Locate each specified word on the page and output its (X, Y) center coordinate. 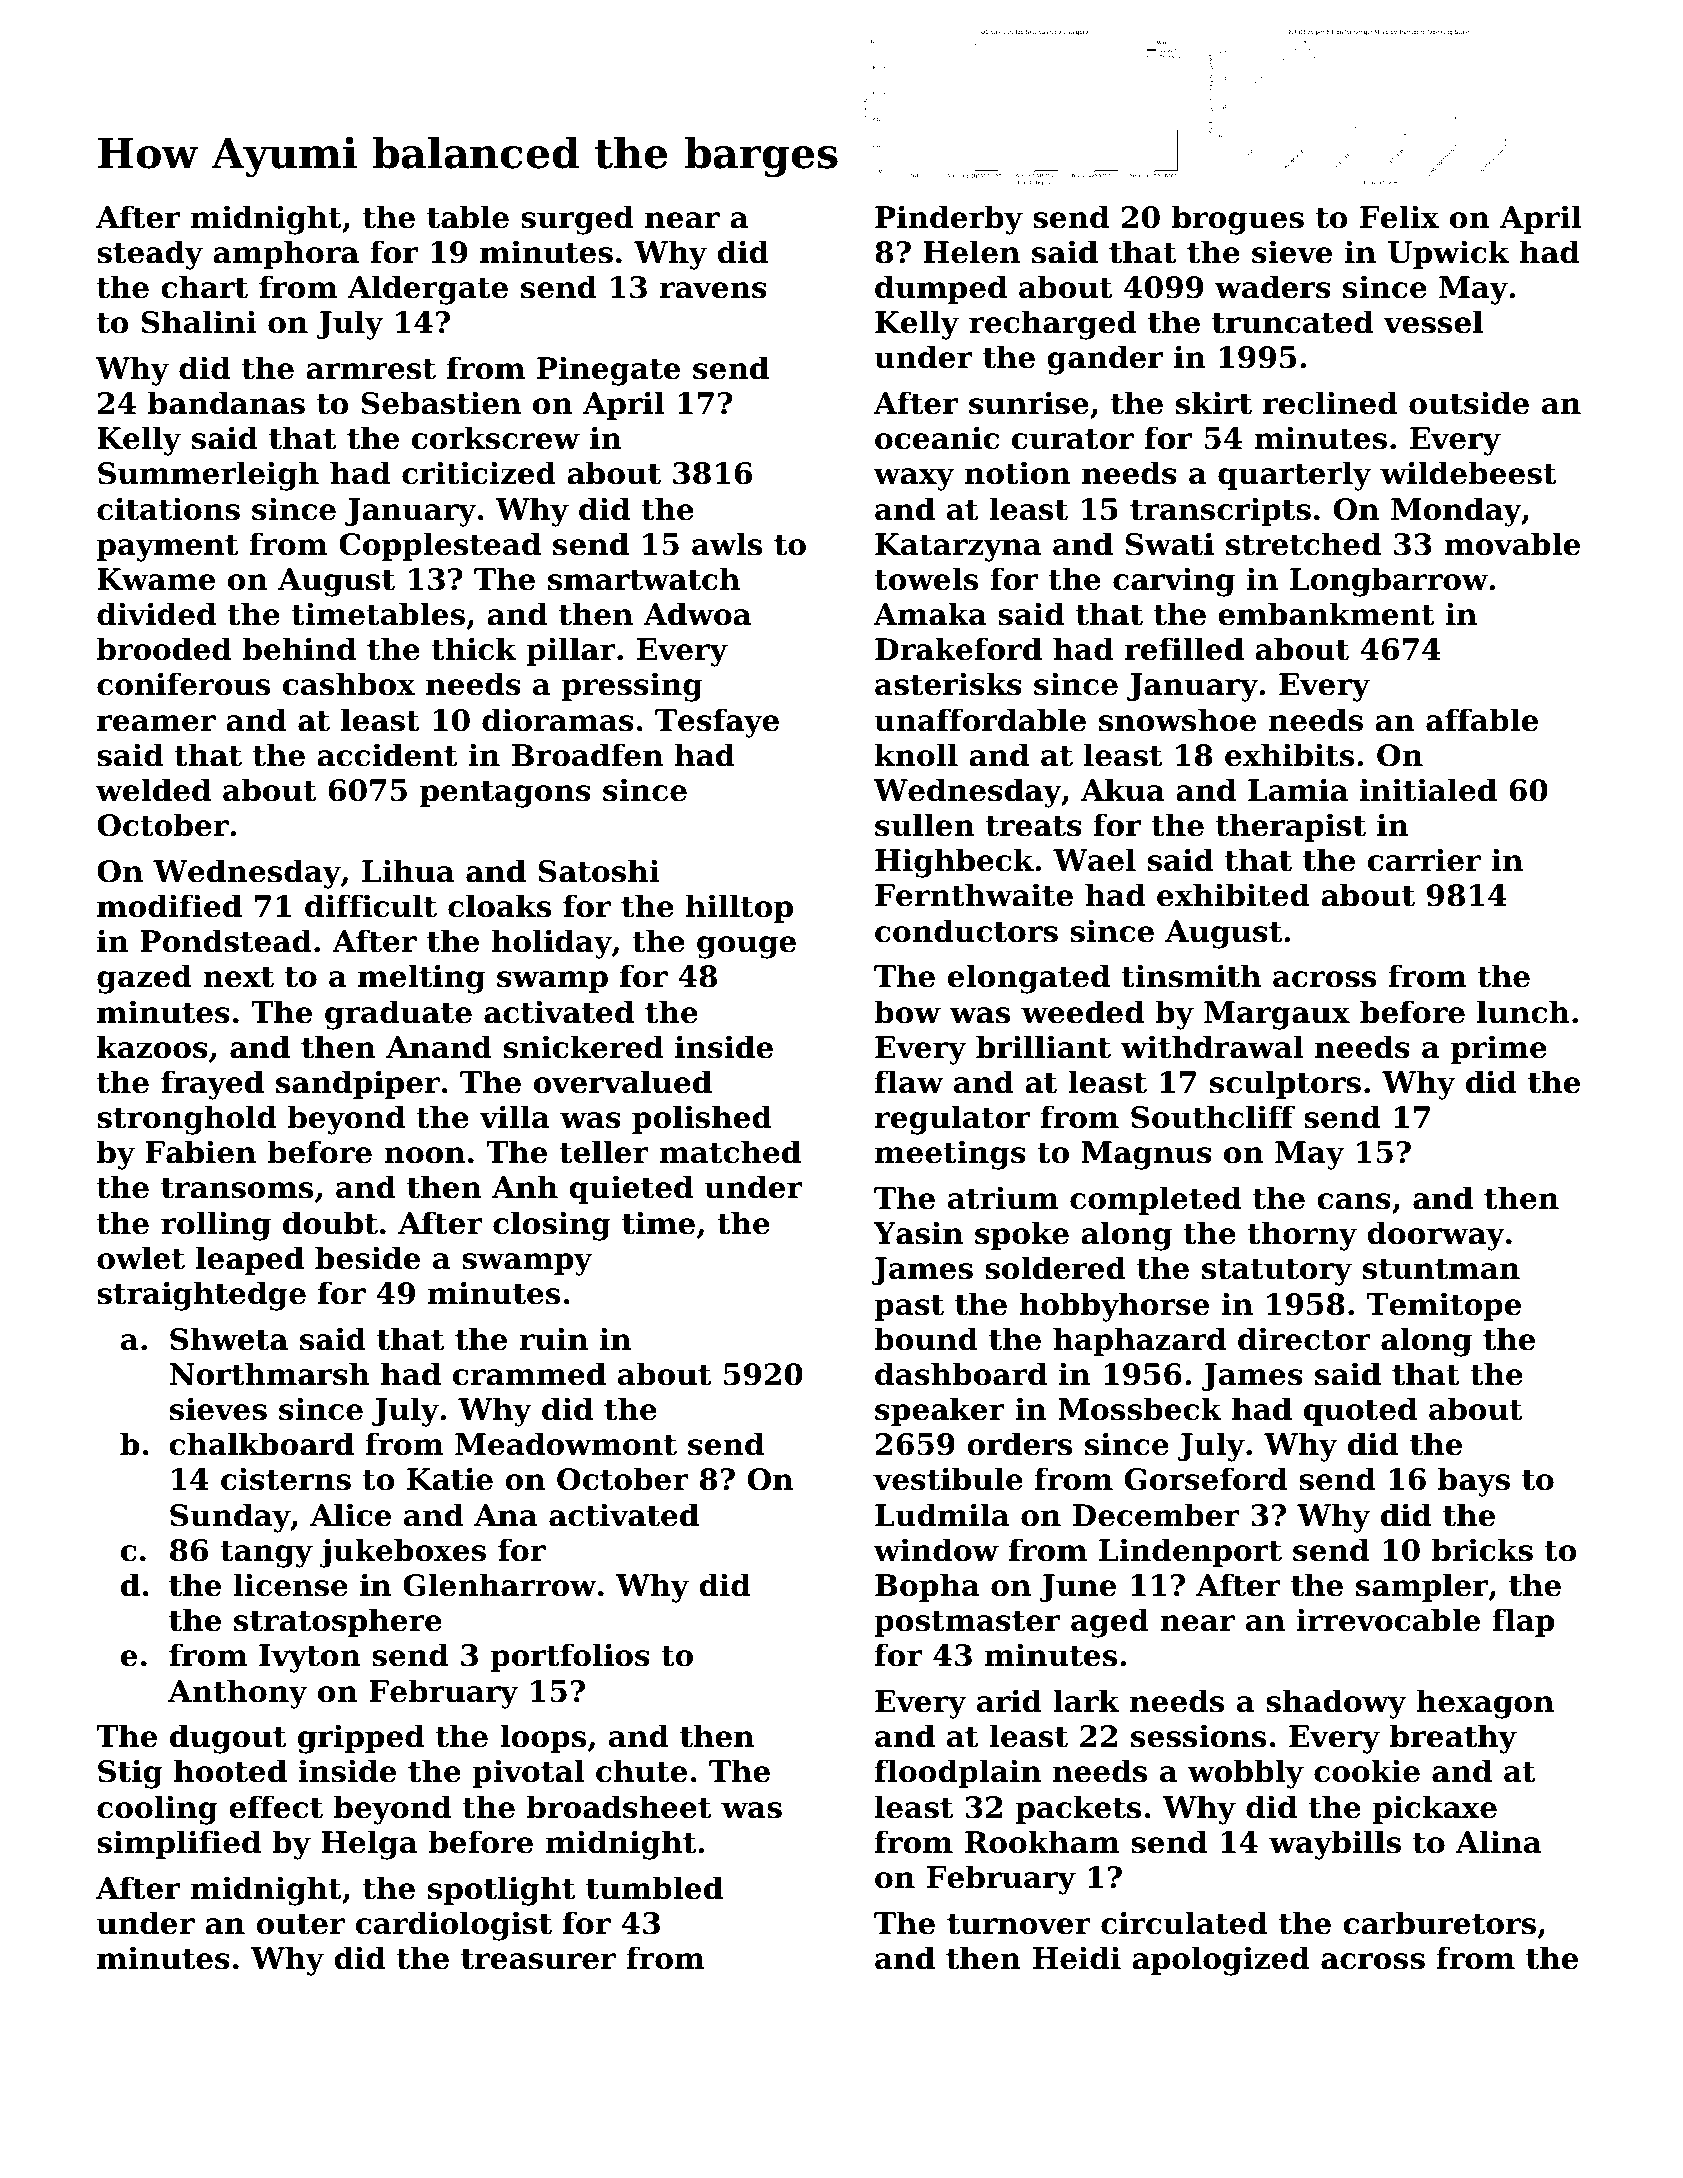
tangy (266, 1554)
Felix (1399, 217)
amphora (286, 254)
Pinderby (949, 220)
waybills (1335, 1845)
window (936, 1550)
